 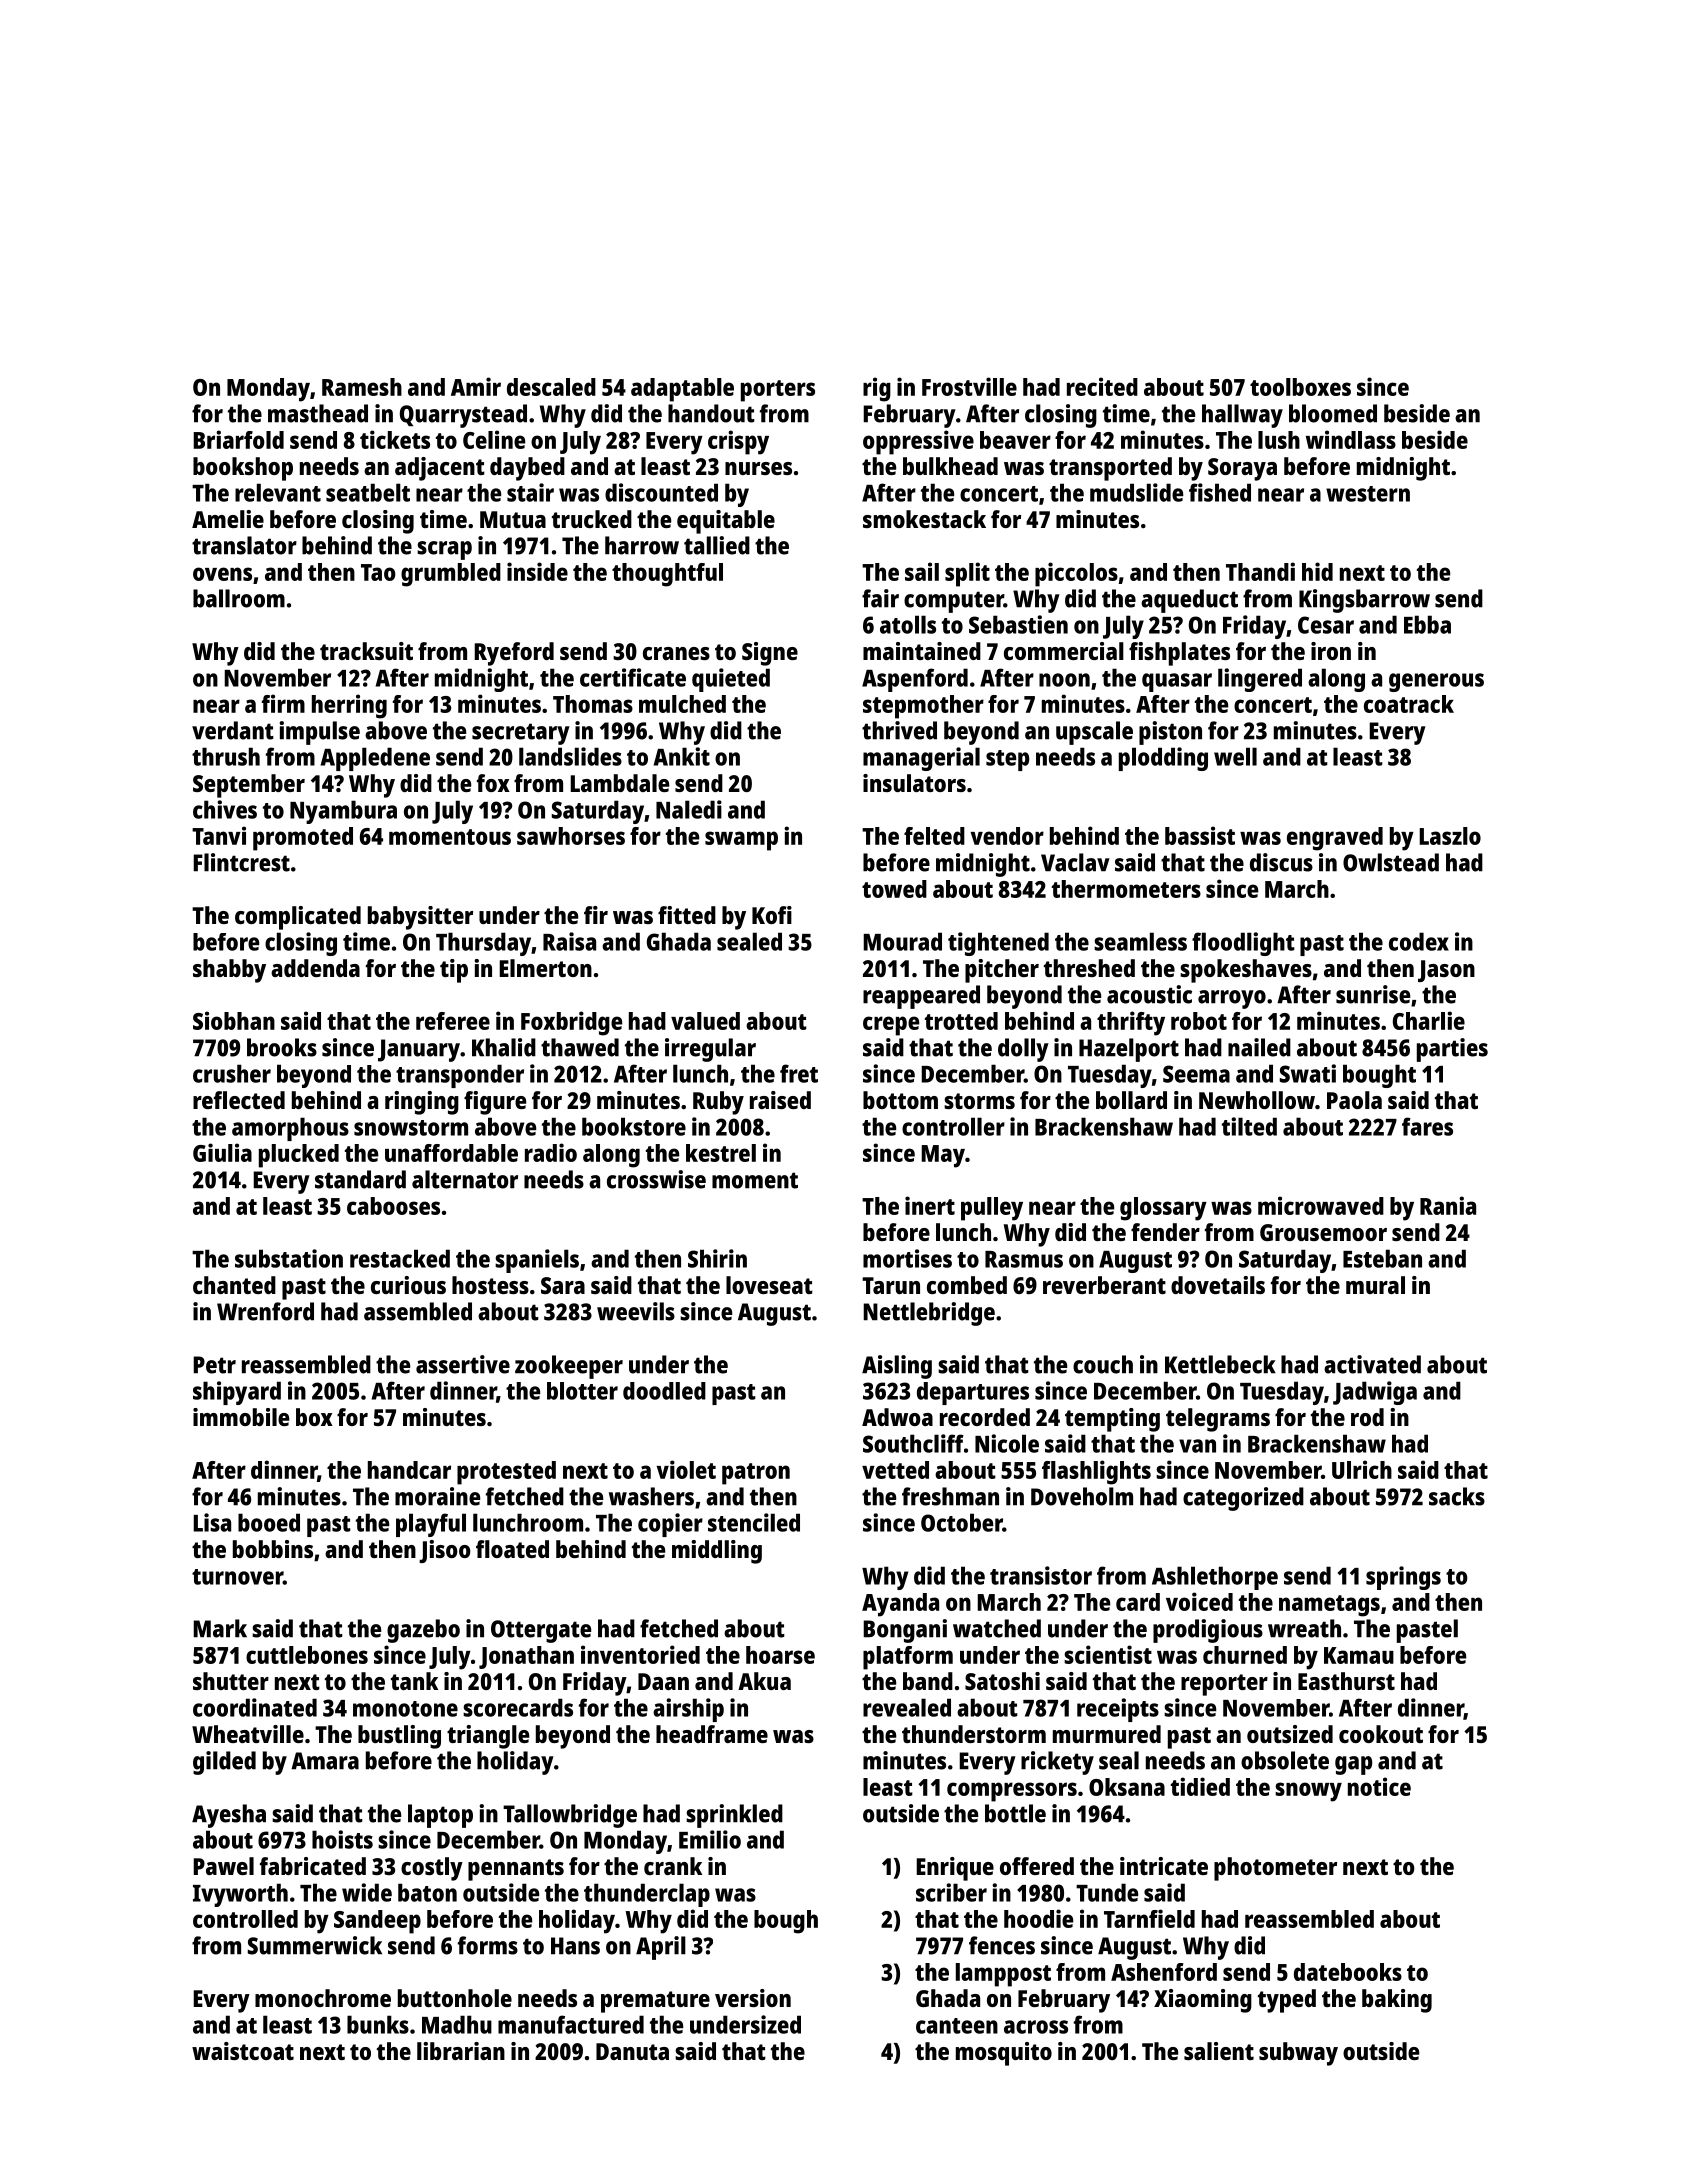 What do you see at coordinates (1300, 387) in the page?
I see `toolboxes` at bounding box center [1300, 387].
